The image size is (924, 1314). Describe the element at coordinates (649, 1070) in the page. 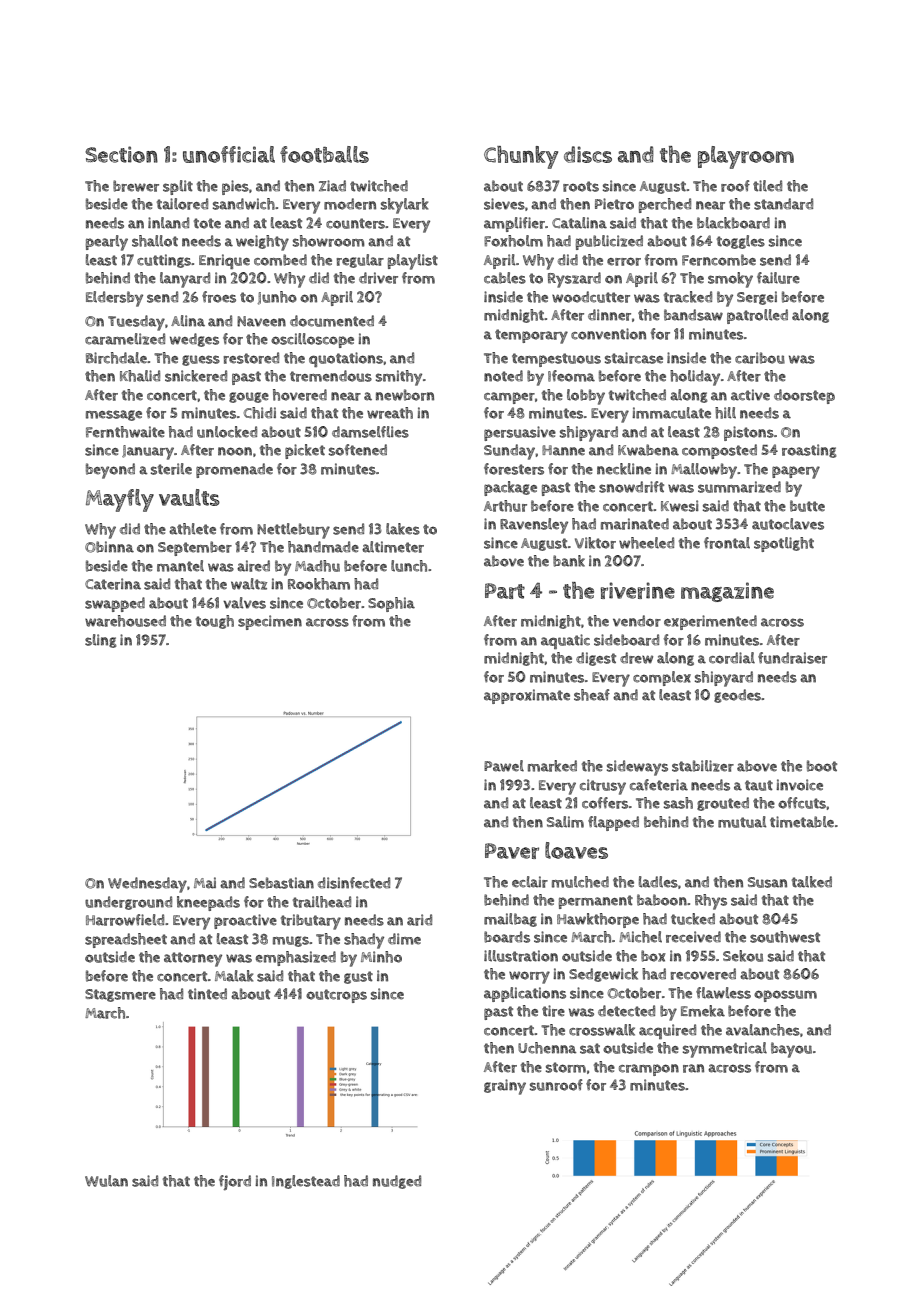

I see `crampon` at that location.
